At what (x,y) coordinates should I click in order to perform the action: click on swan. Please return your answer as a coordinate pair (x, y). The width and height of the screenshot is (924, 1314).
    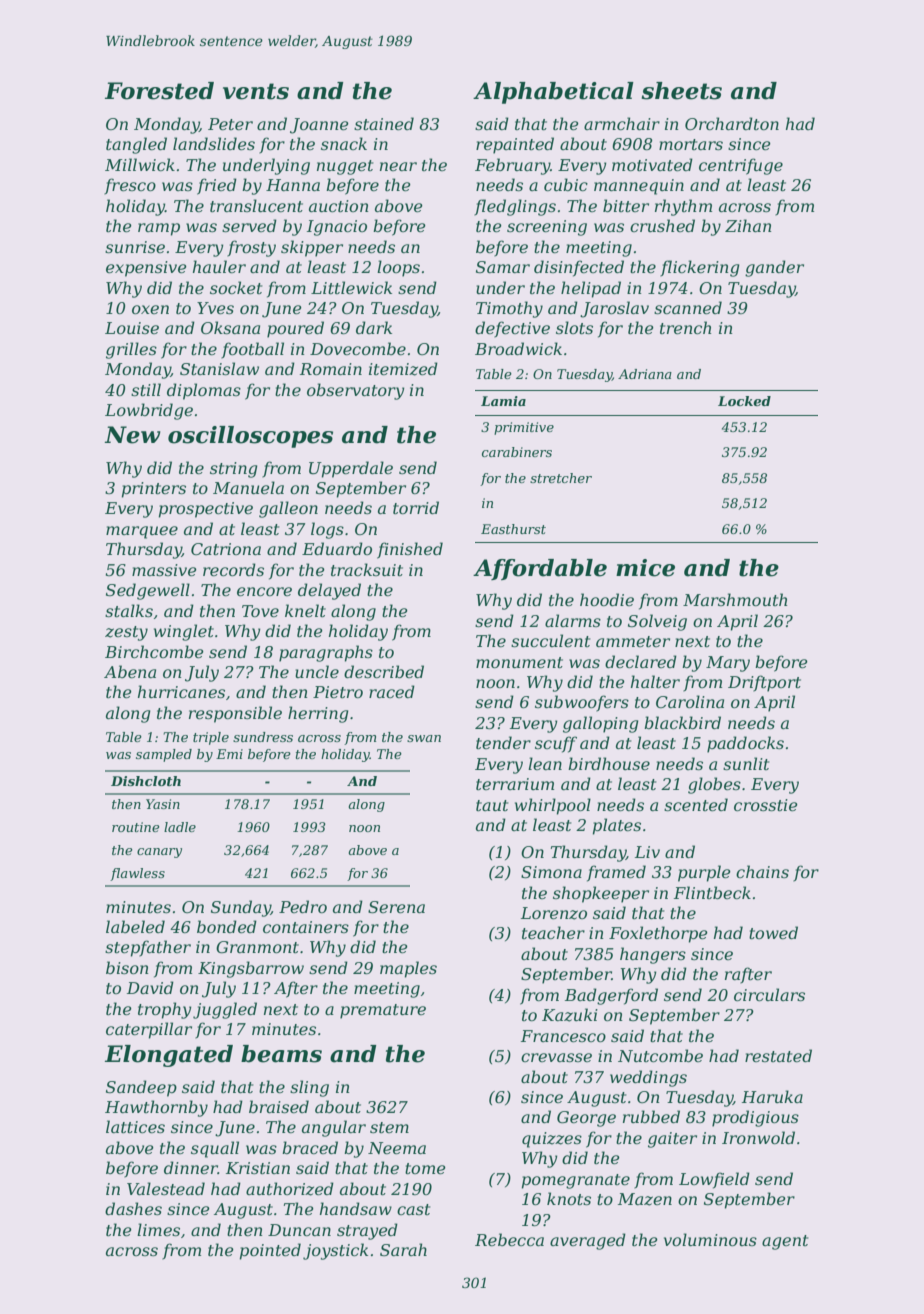
    Looking at the image, I should click on (424, 738).
